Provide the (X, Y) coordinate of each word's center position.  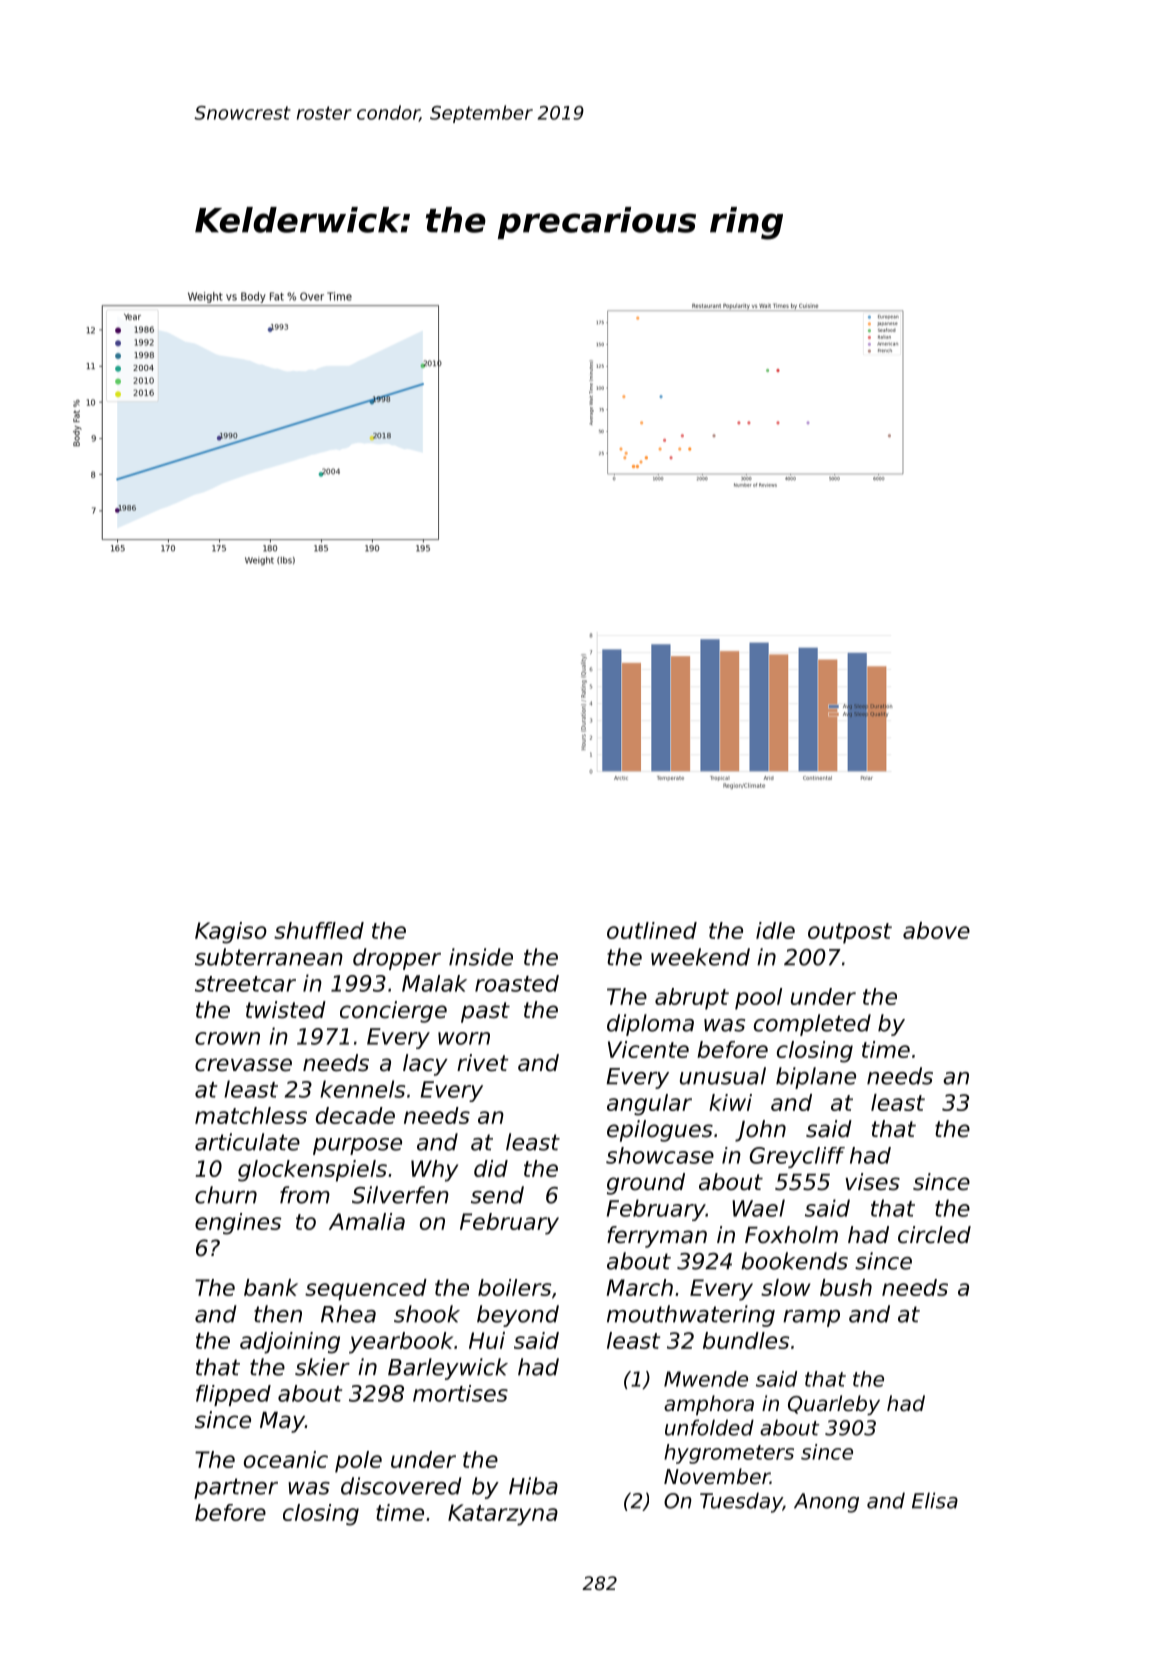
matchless (251, 1115)
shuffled (319, 930)
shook (427, 1314)
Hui (487, 1340)
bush (846, 1287)
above (936, 930)
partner (236, 1488)
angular (649, 1105)
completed (812, 1025)
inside (481, 957)
